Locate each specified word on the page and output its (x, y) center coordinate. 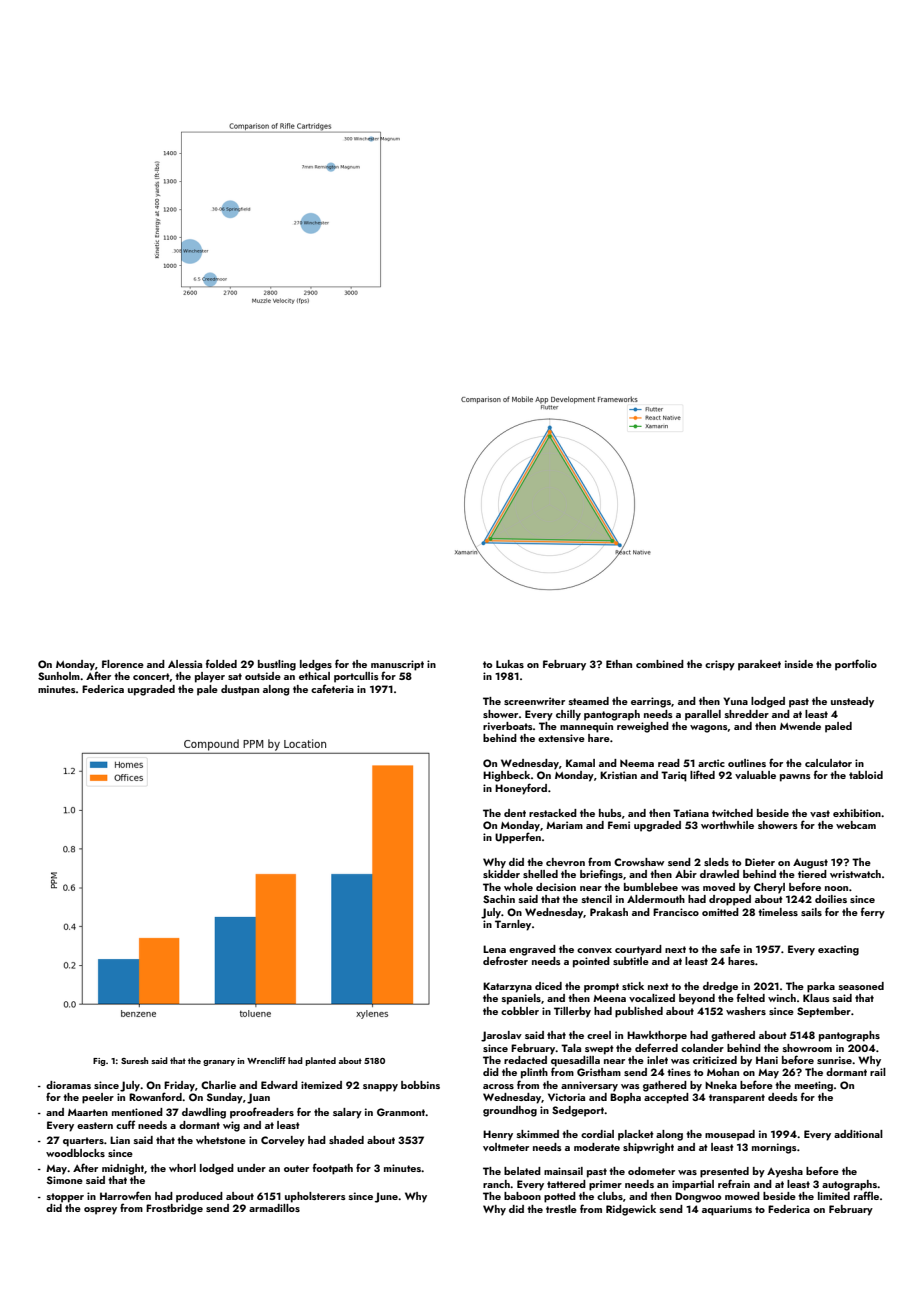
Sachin (499, 899)
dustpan (240, 690)
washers (746, 1011)
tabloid (866, 775)
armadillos (274, 1208)
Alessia (185, 664)
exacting (838, 950)
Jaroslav (501, 1036)
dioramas (68, 1085)
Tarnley (513, 925)
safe (730, 948)
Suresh (134, 1060)
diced (548, 986)
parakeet (759, 665)
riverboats (508, 726)
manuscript (397, 665)
